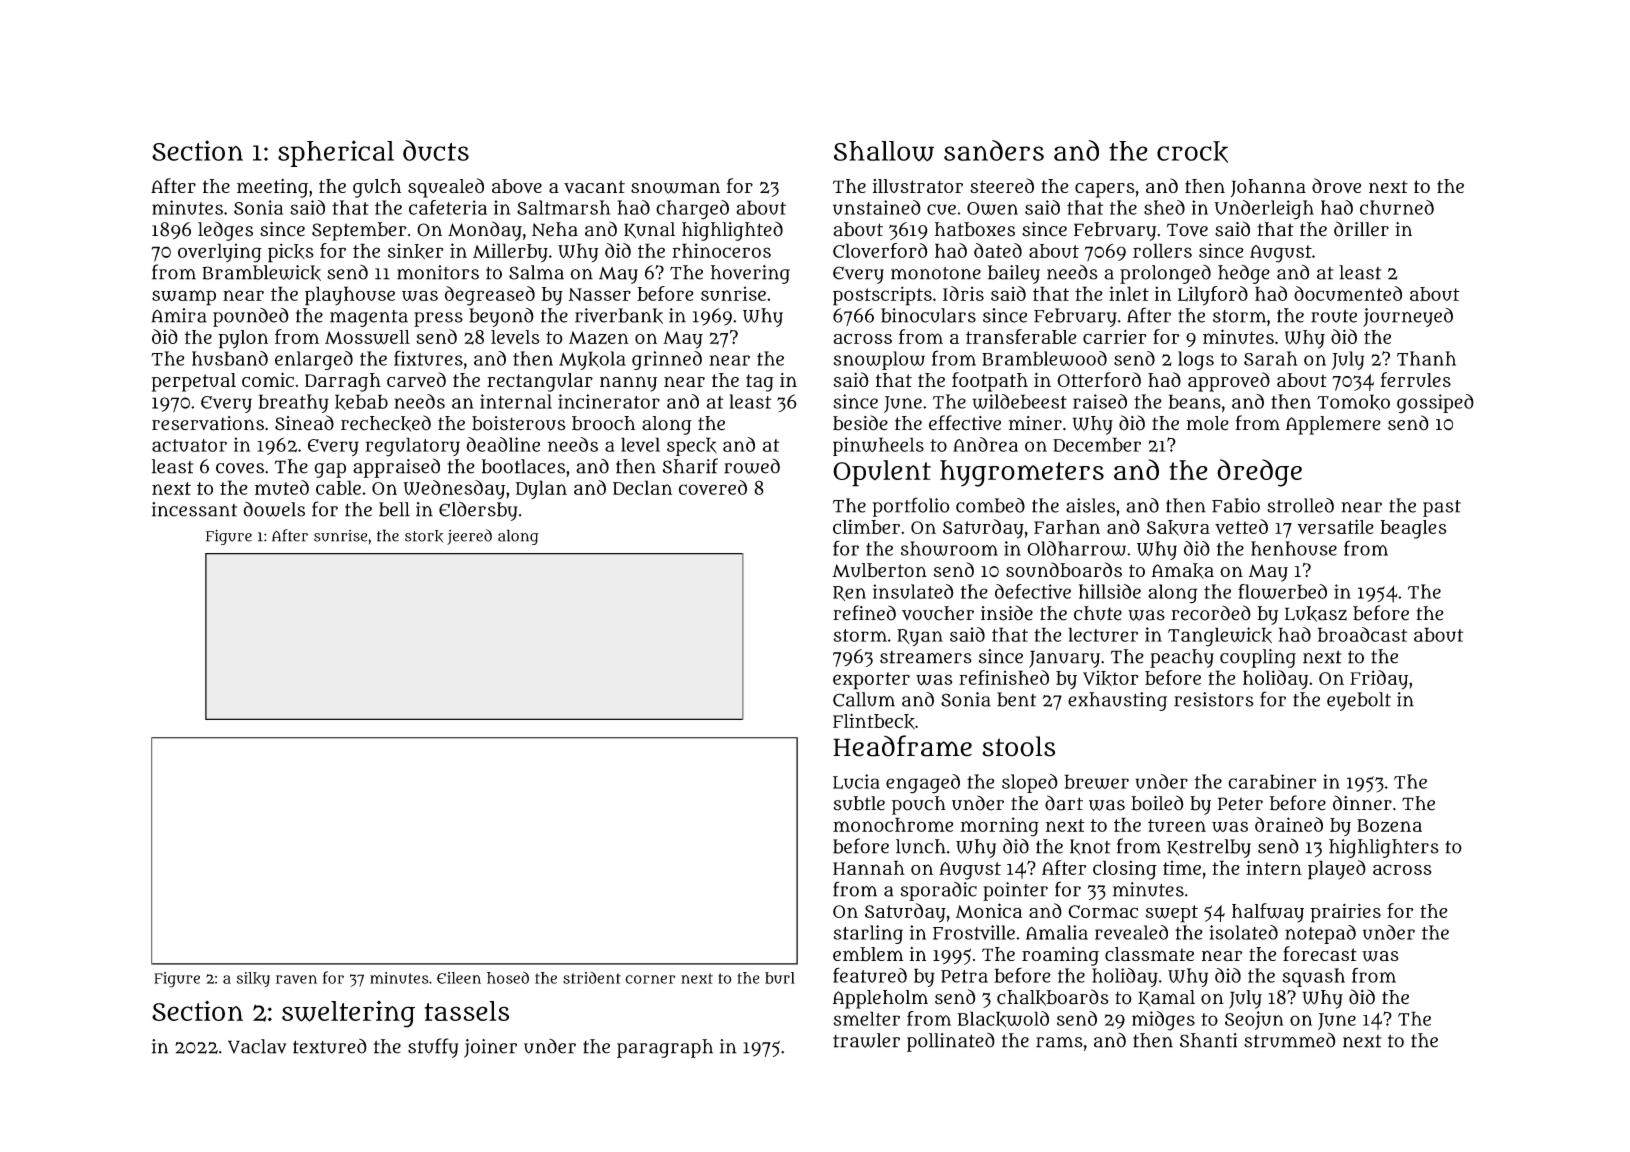 The image size is (1630, 1152). Describe the element at coordinates (1015, 891) in the document. I see `pointer` at that location.
